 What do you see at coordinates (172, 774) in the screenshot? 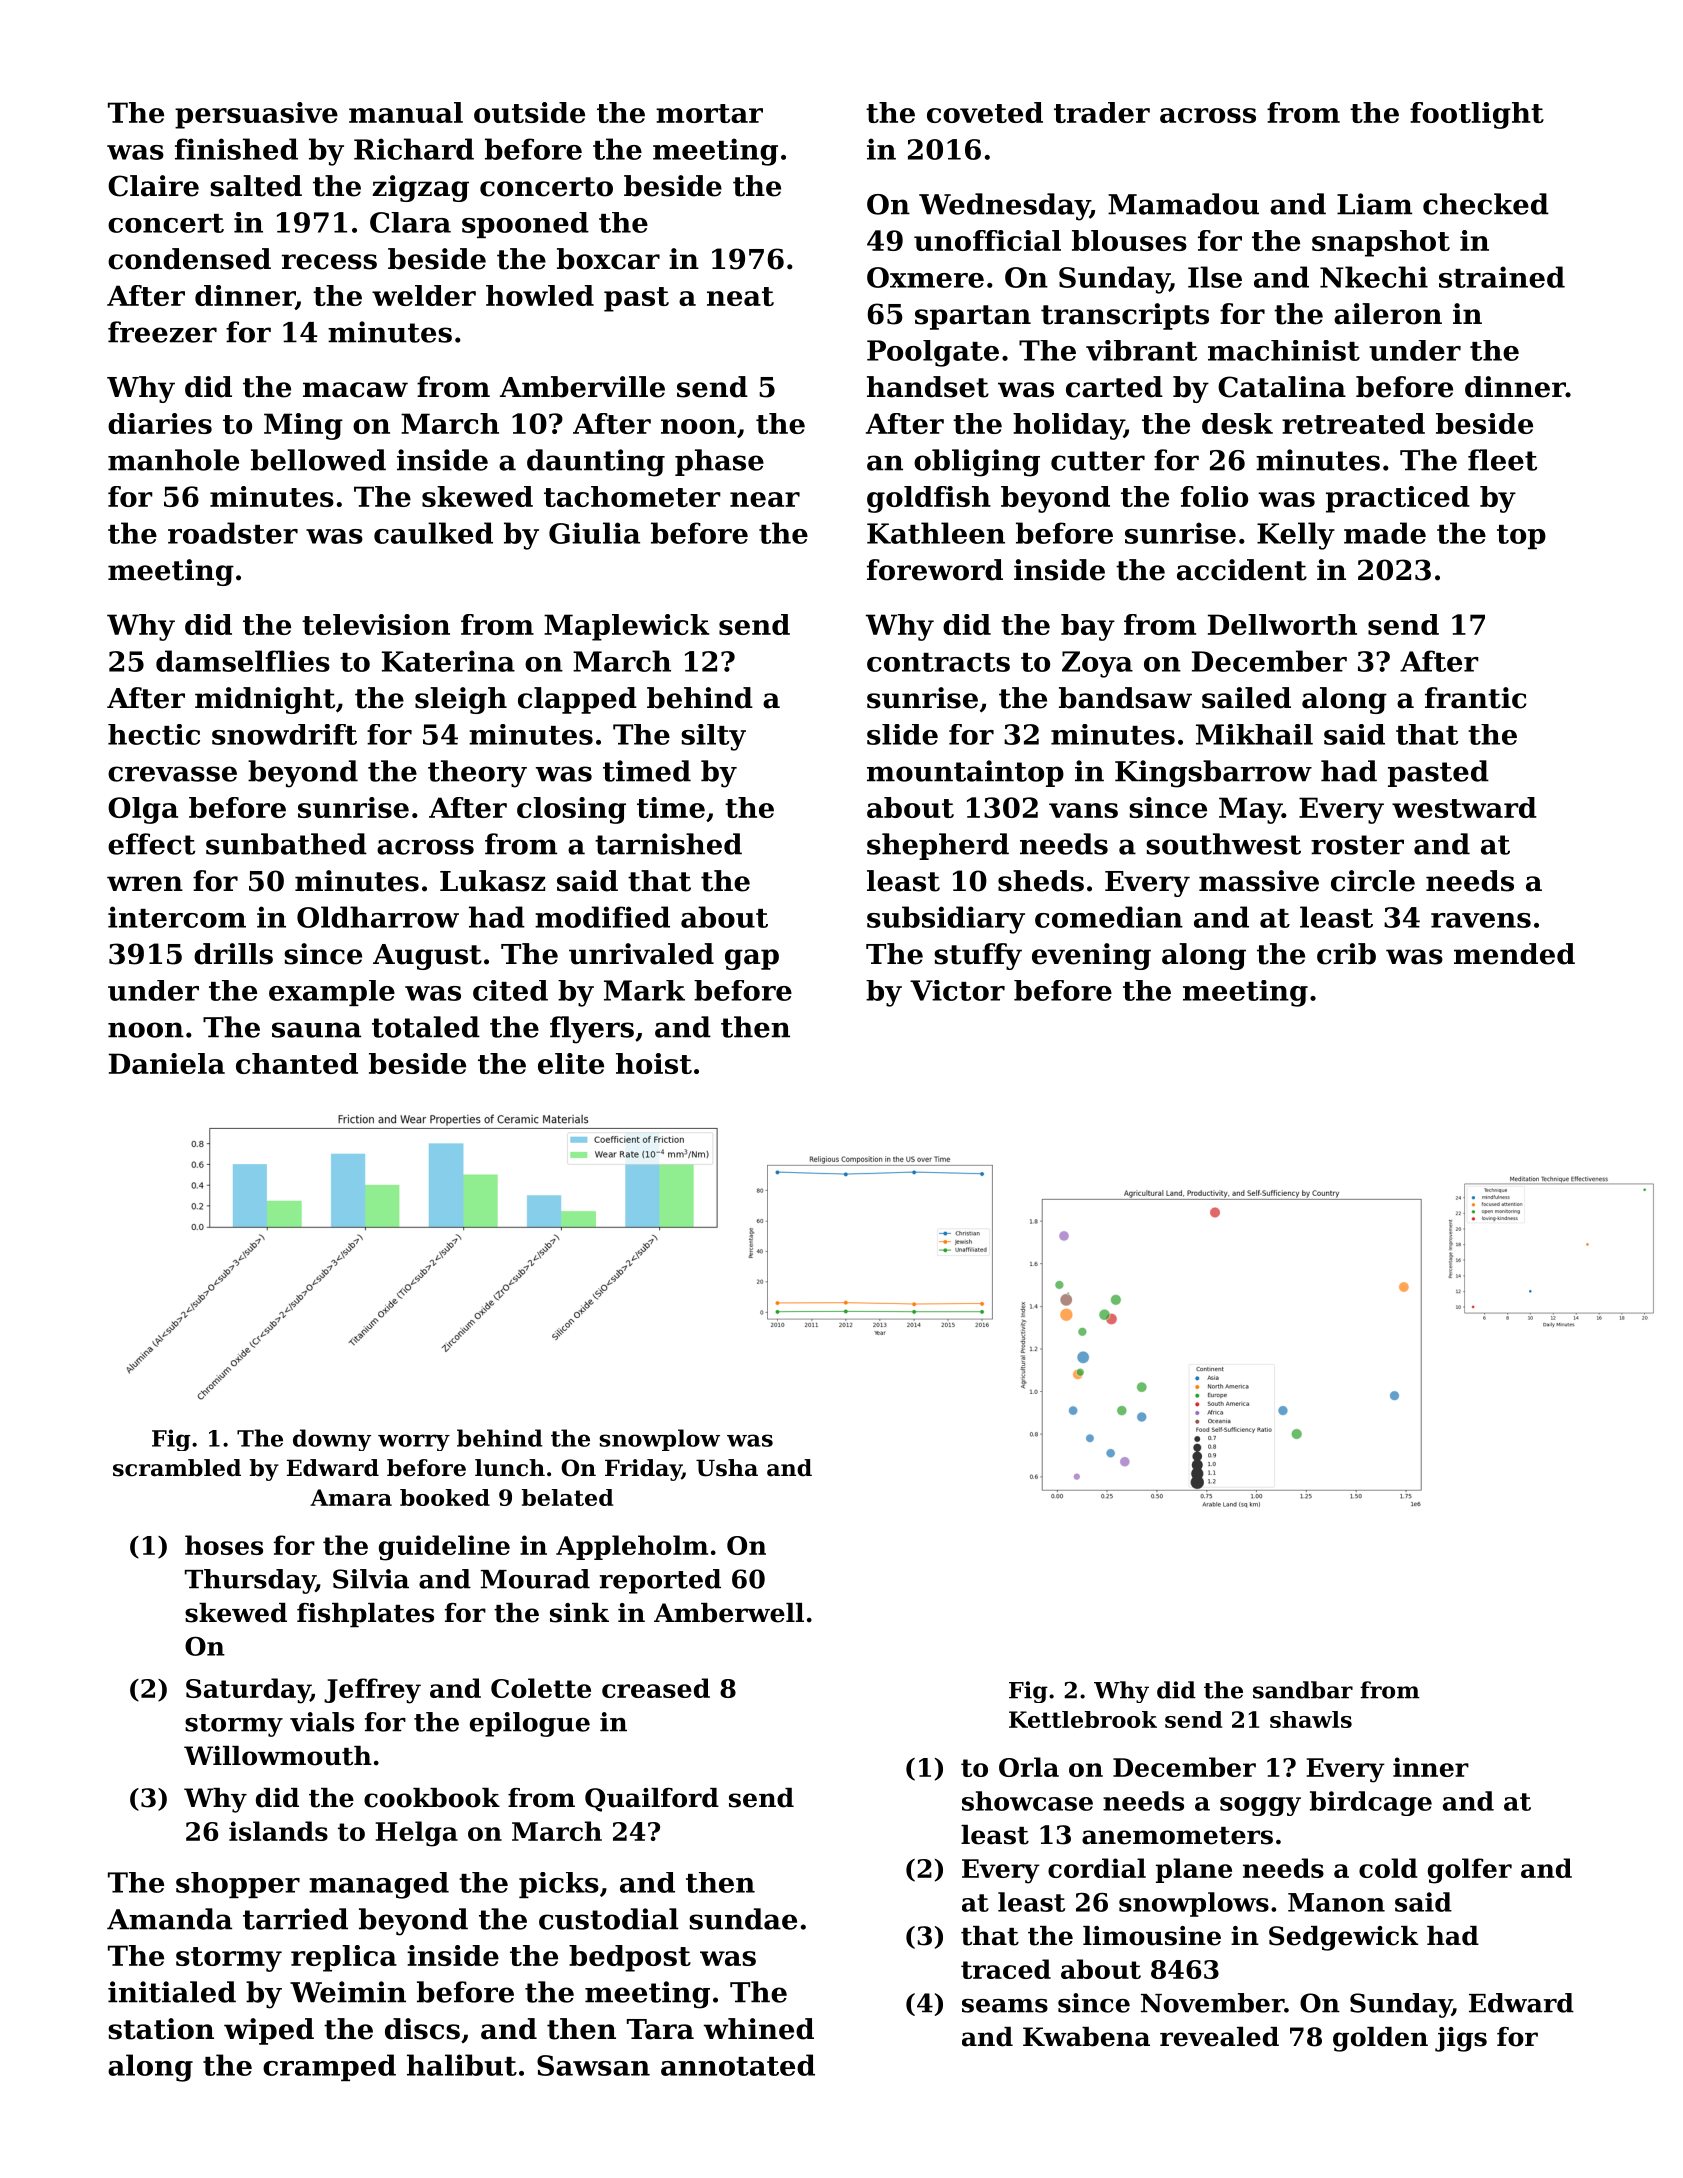
I see `crevasse` at bounding box center [172, 774].
